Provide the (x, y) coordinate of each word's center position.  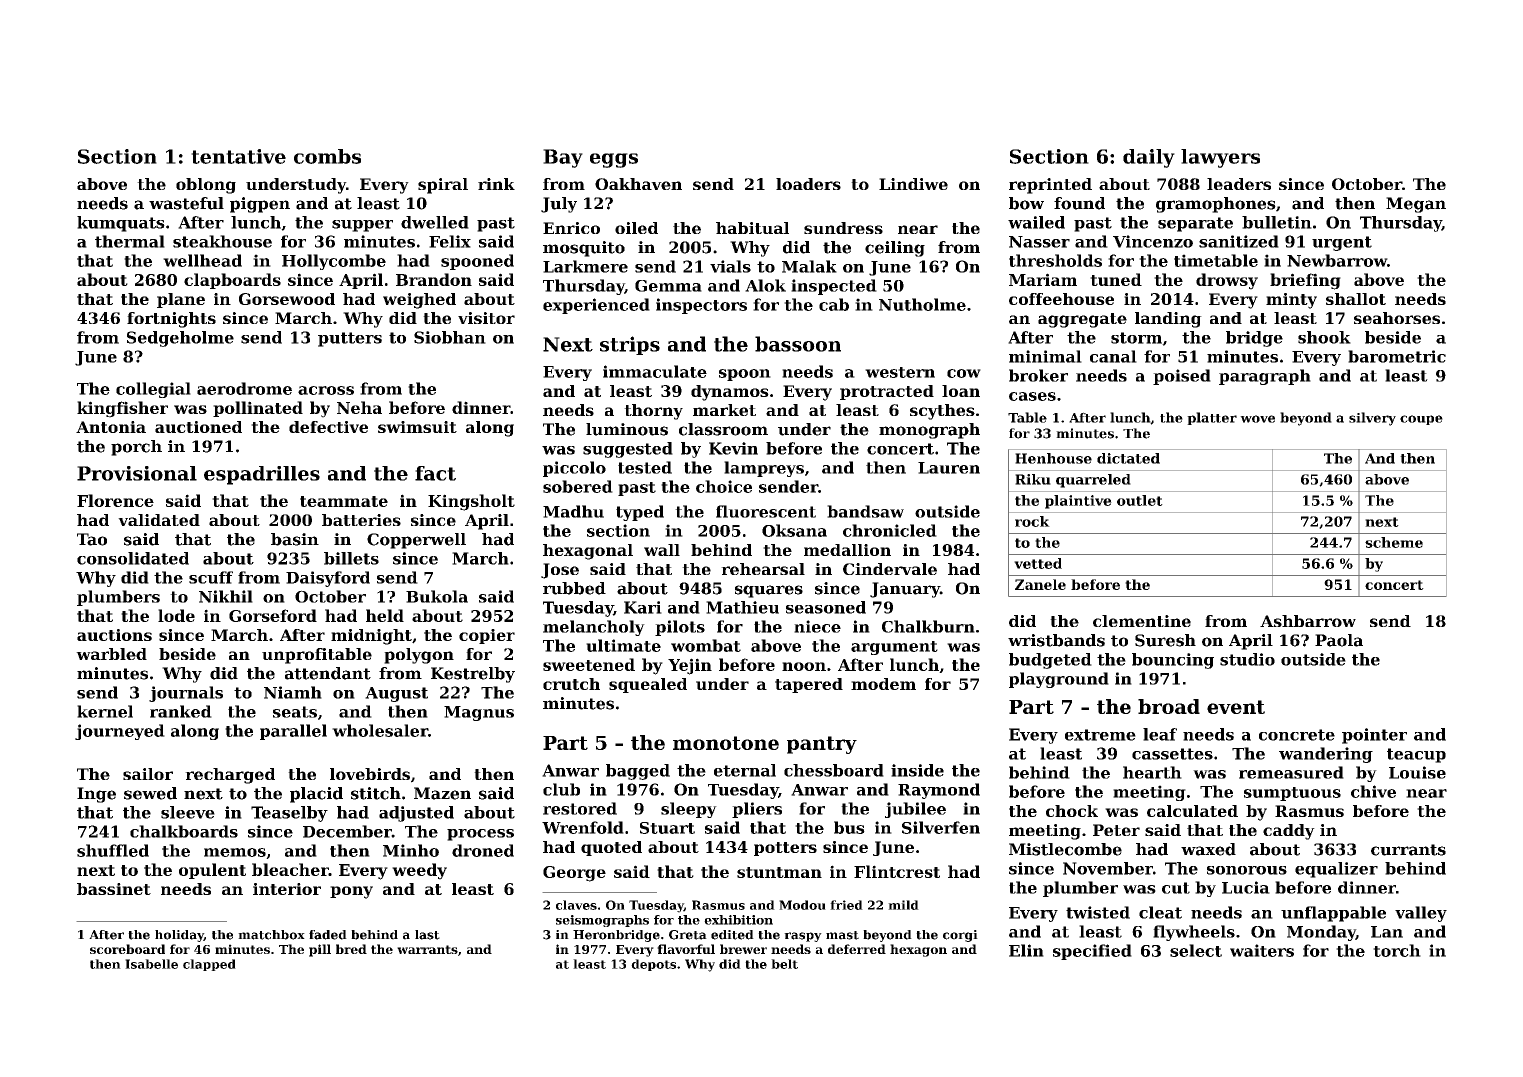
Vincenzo (1153, 241)
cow (964, 373)
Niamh (293, 692)
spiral (443, 186)
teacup (1416, 755)
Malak (809, 266)
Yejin (690, 666)
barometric (1397, 356)
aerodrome (244, 388)
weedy (419, 871)
